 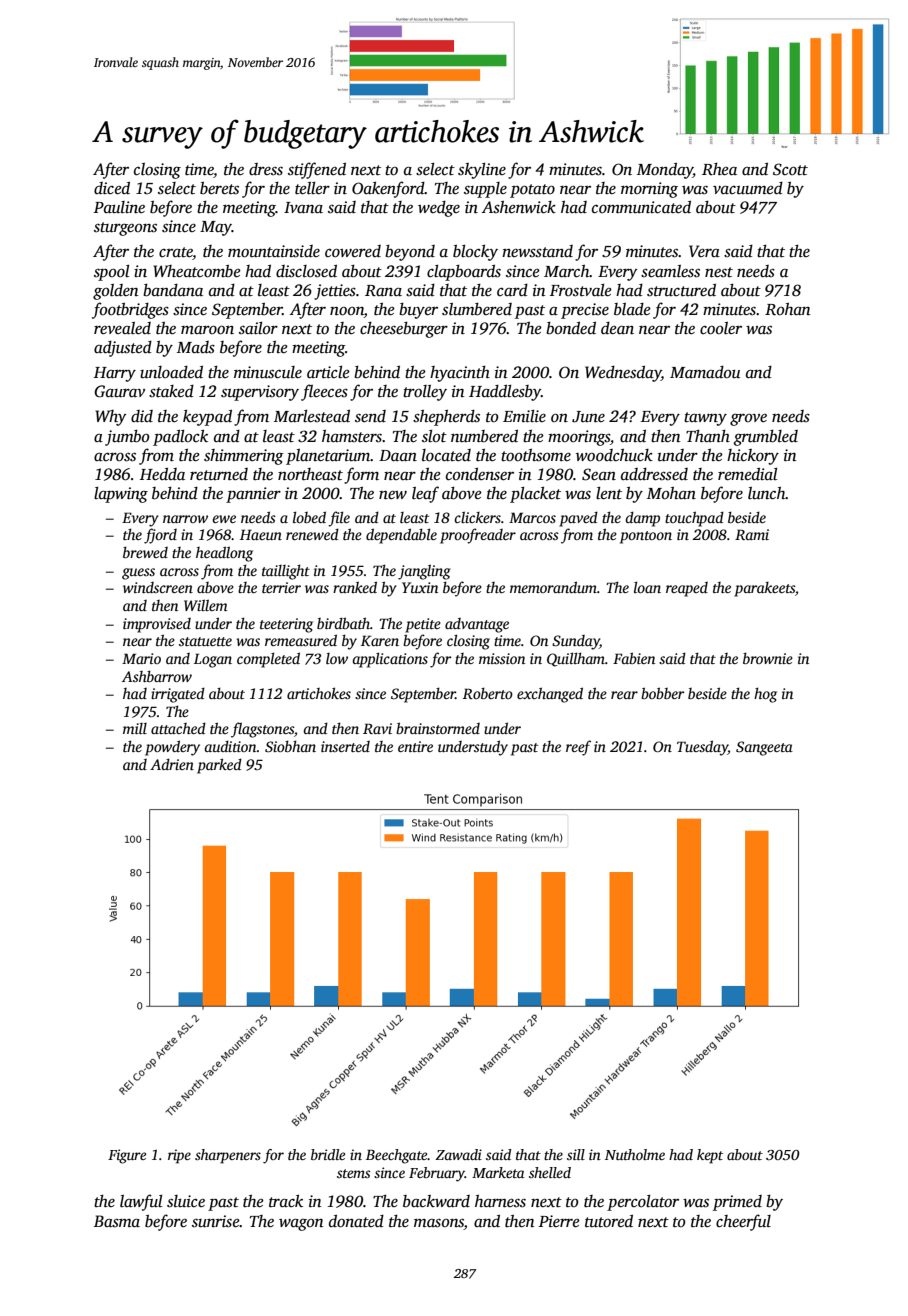 What do you see at coordinates (328, 372) in the screenshot?
I see `article` at bounding box center [328, 372].
